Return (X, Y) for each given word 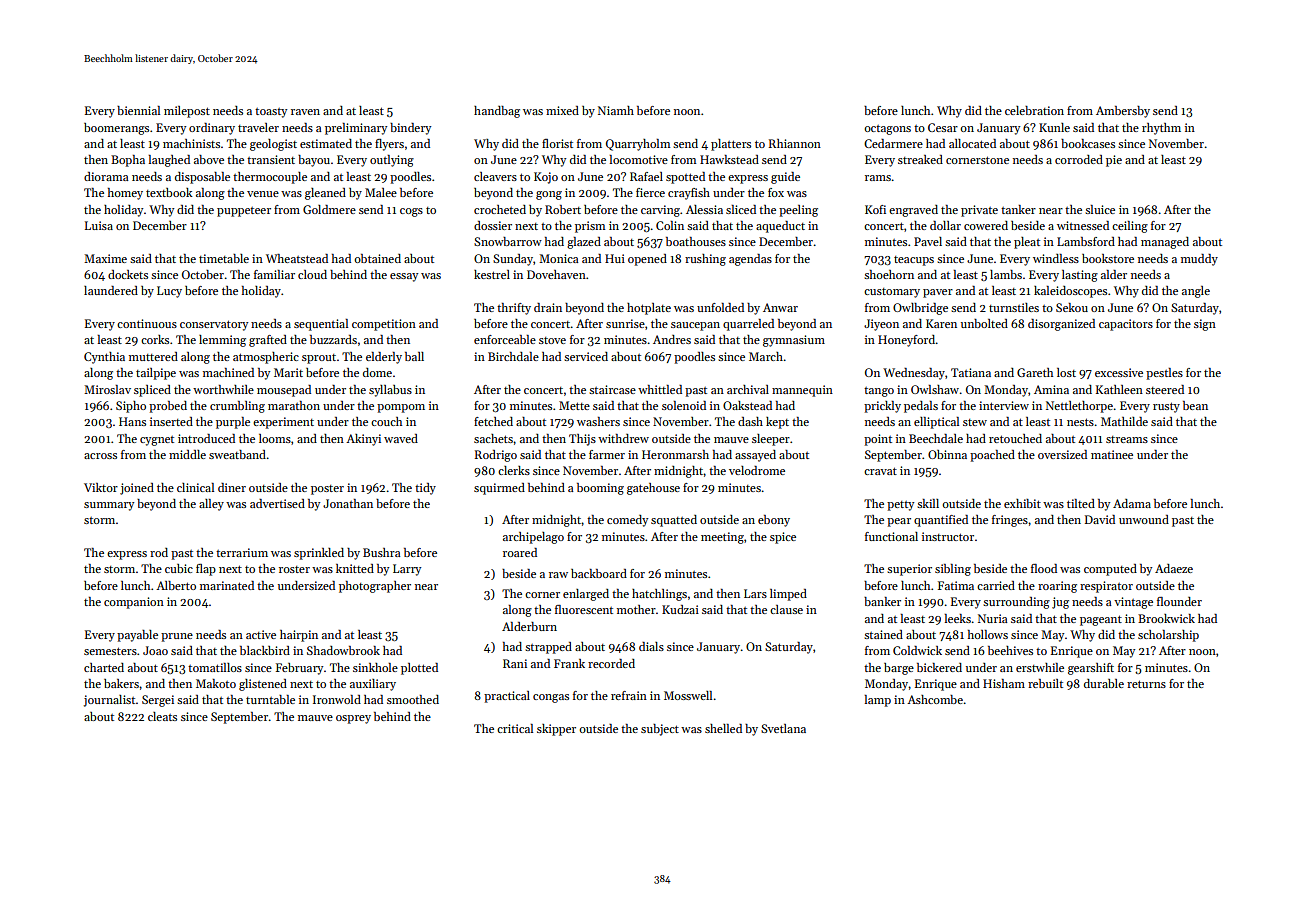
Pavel (928, 241)
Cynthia (104, 358)
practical (507, 697)
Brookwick (1166, 618)
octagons (887, 130)
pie (1114, 161)
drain (548, 307)
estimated (326, 143)
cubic (179, 568)
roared (520, 552)
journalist (110, 701)
